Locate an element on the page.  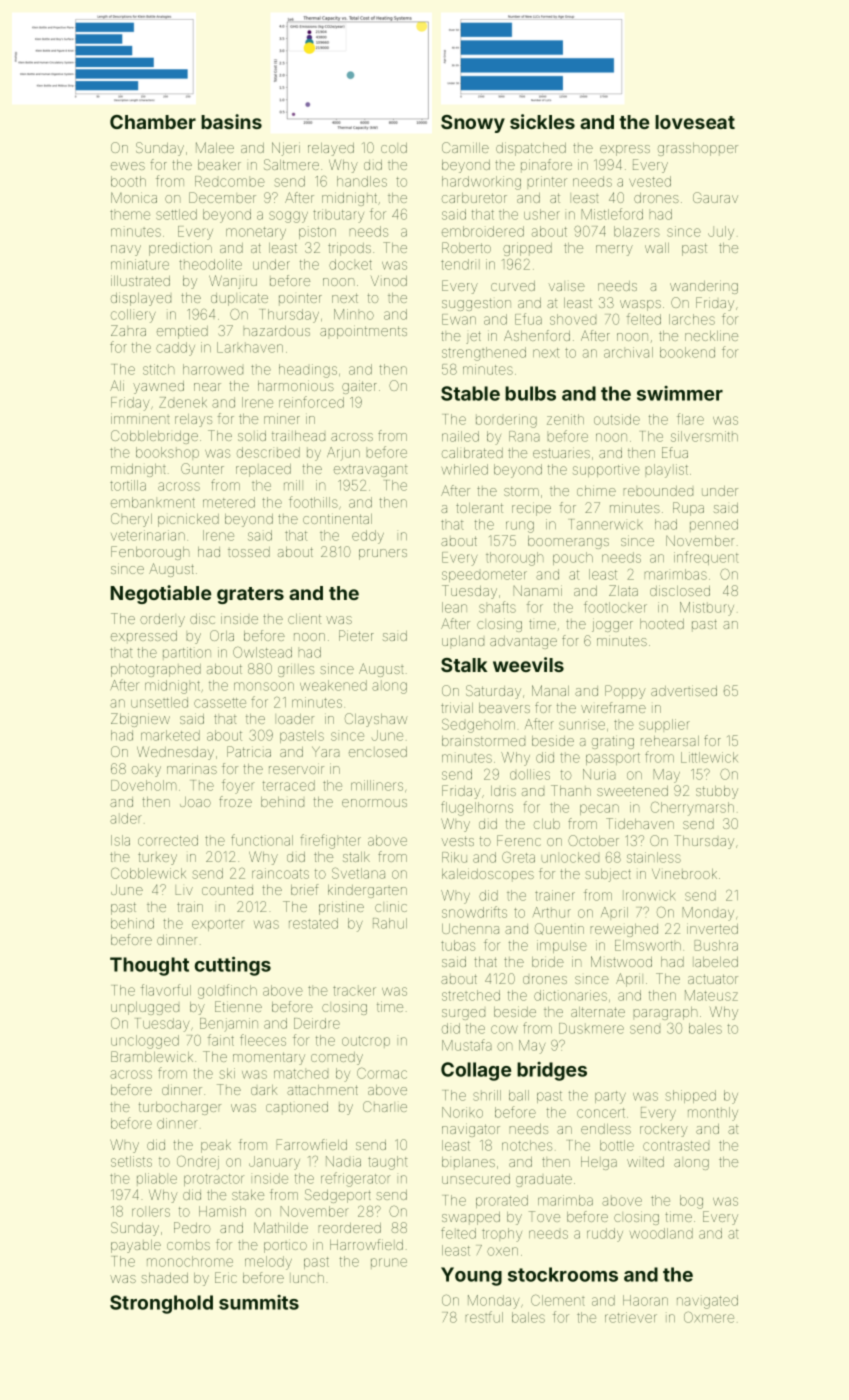
Patricia is located at coordinates (249, 751).
